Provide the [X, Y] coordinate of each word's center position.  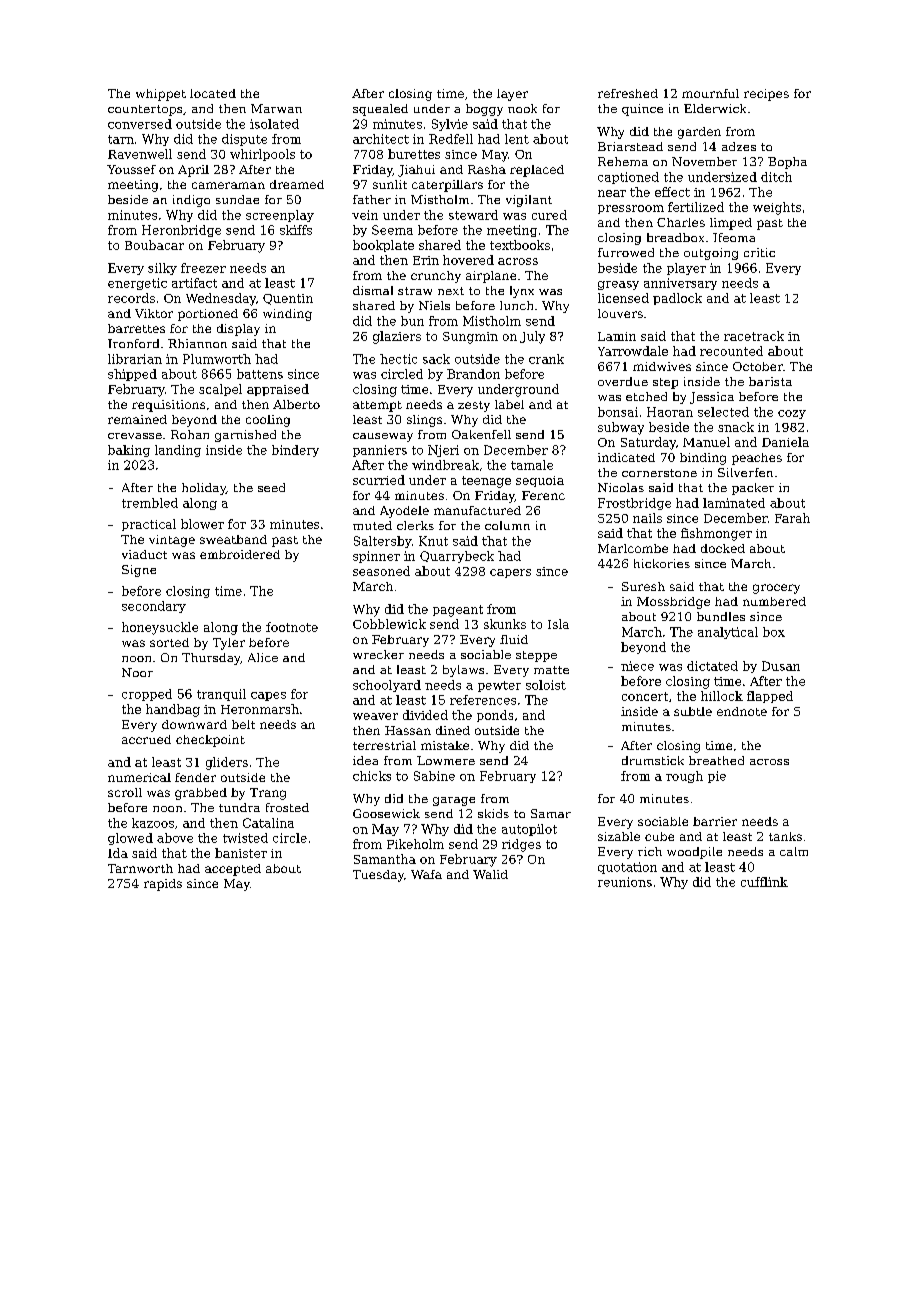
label [509, 404]
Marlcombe [633, 548]
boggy [484, 110]
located [213, 93]
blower [202, 524]
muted [372, 525]
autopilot [529, 830]
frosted [287, 807]
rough [684, 777]
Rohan [190, 434]
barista [770, 381]
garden [699, 133]
